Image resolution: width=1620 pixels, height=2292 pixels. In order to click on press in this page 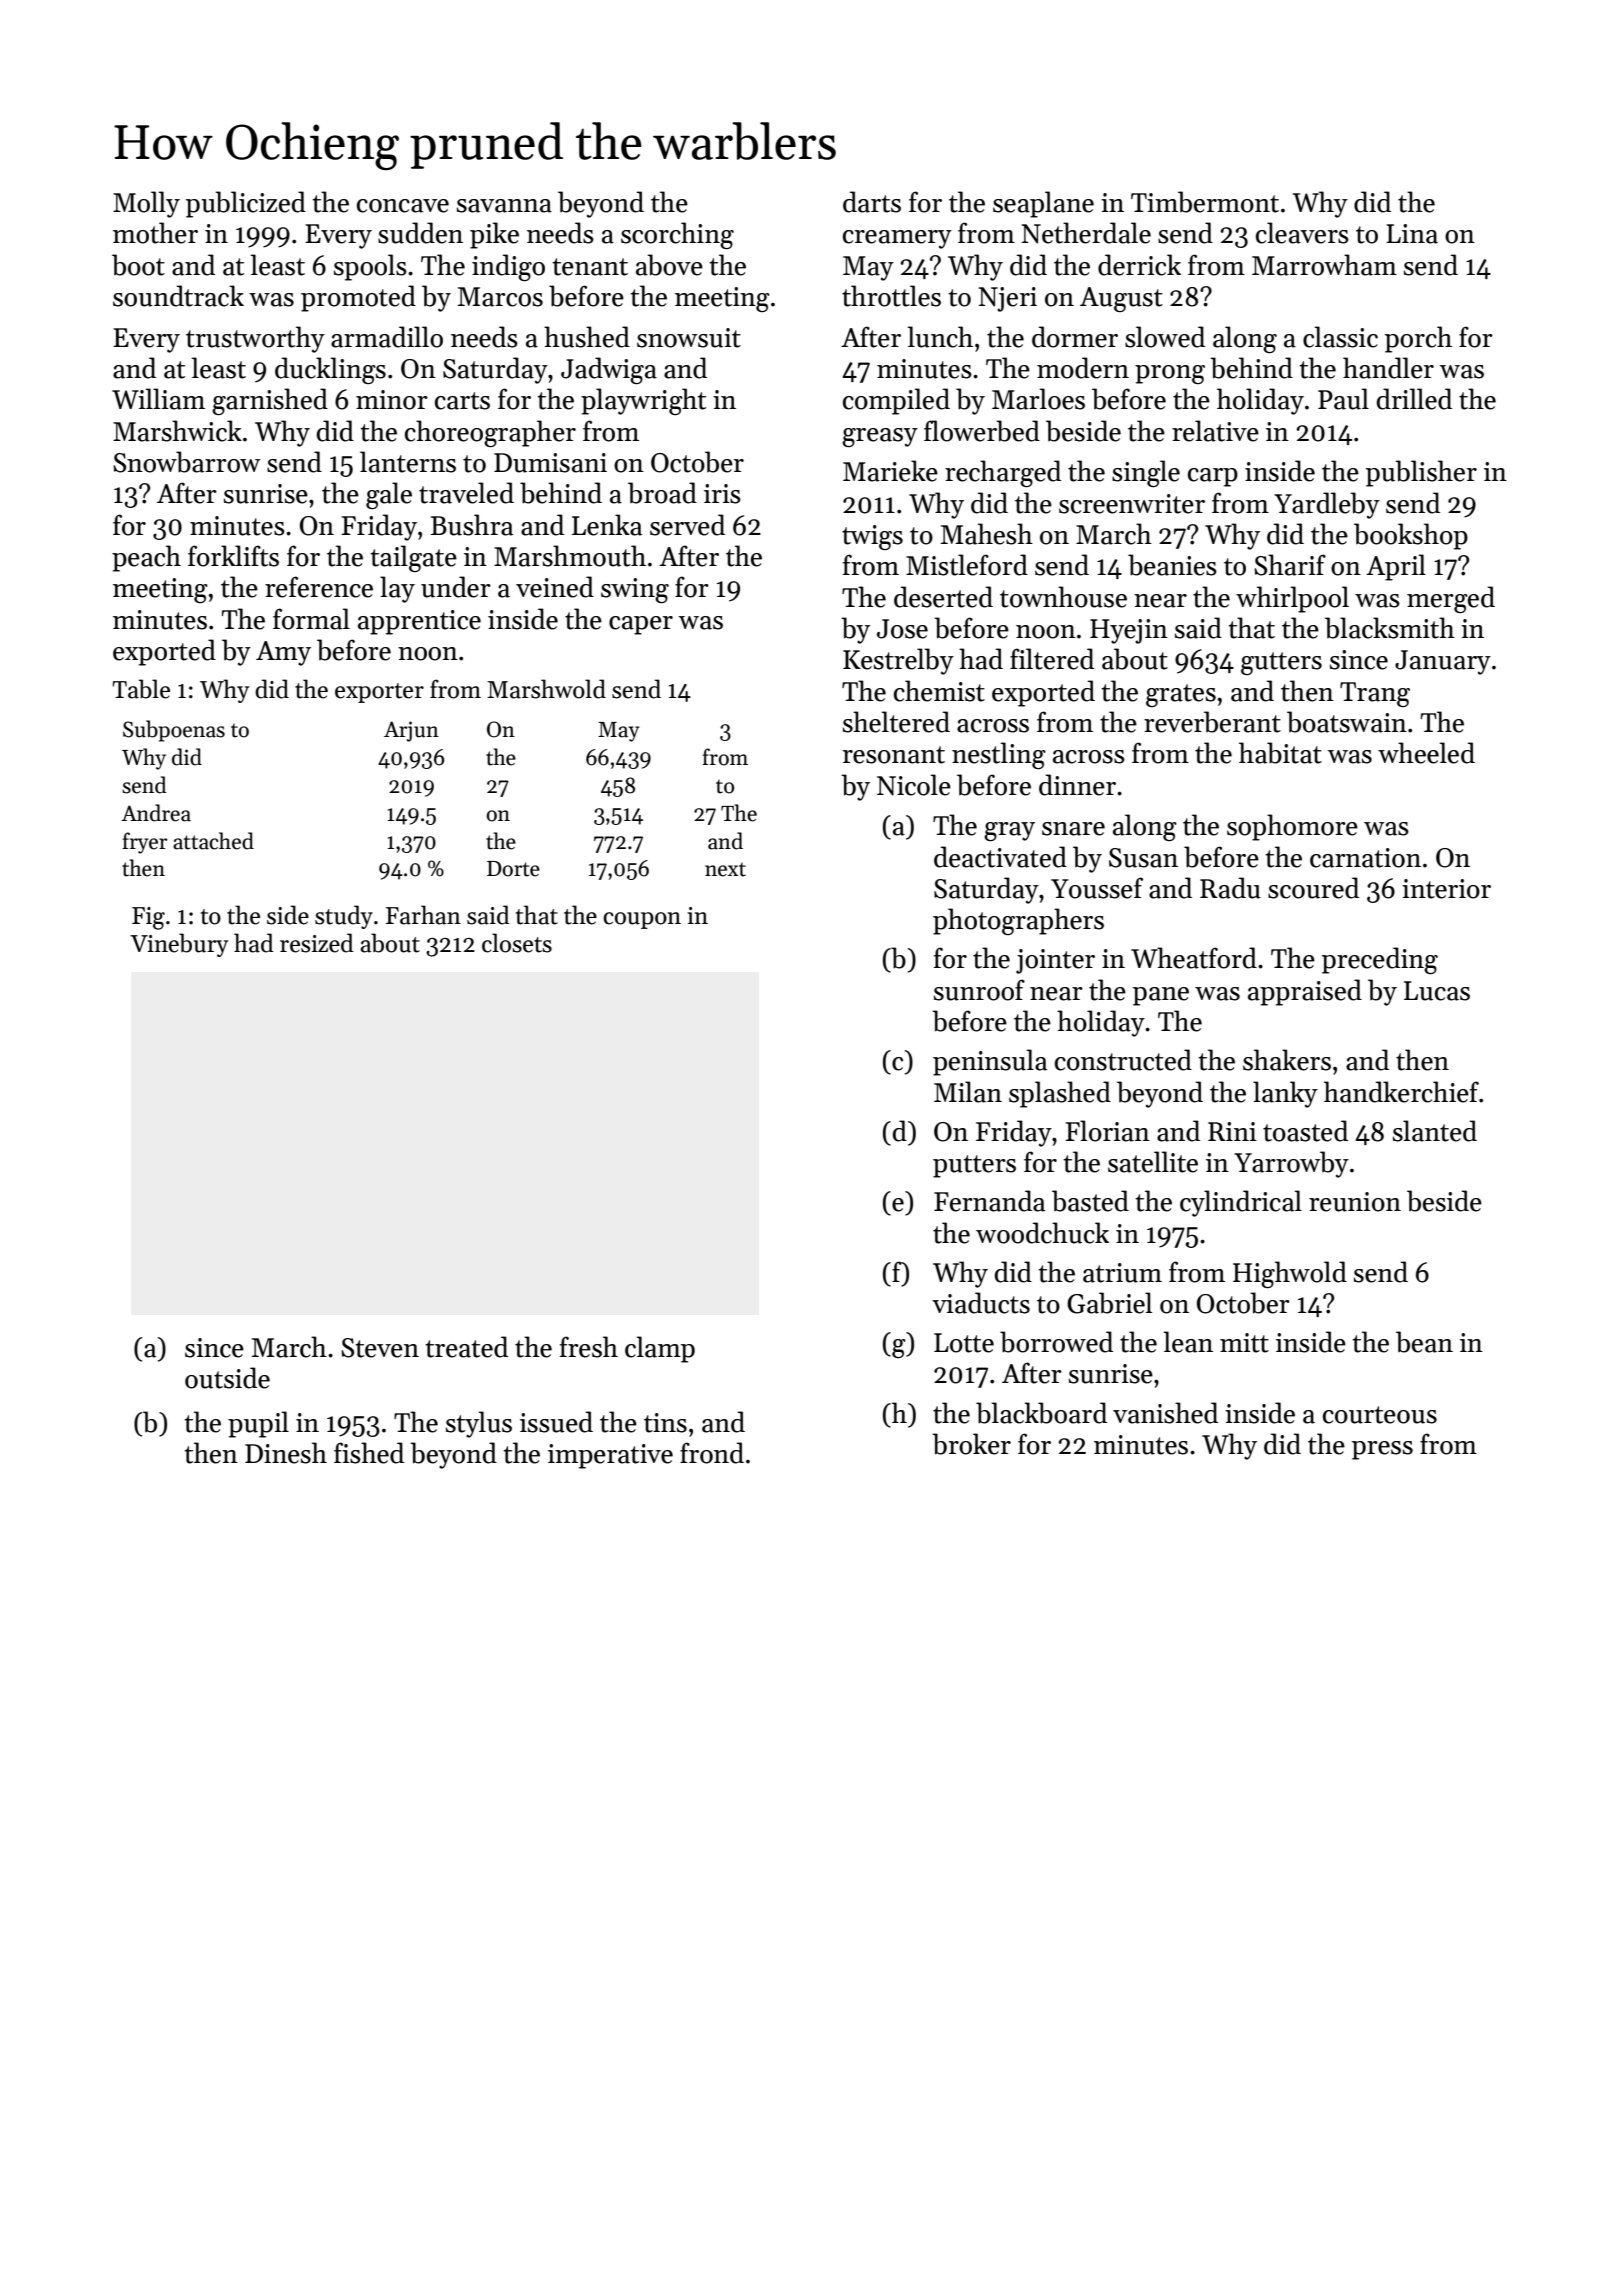, I will do `click(1382, 1450)`.
